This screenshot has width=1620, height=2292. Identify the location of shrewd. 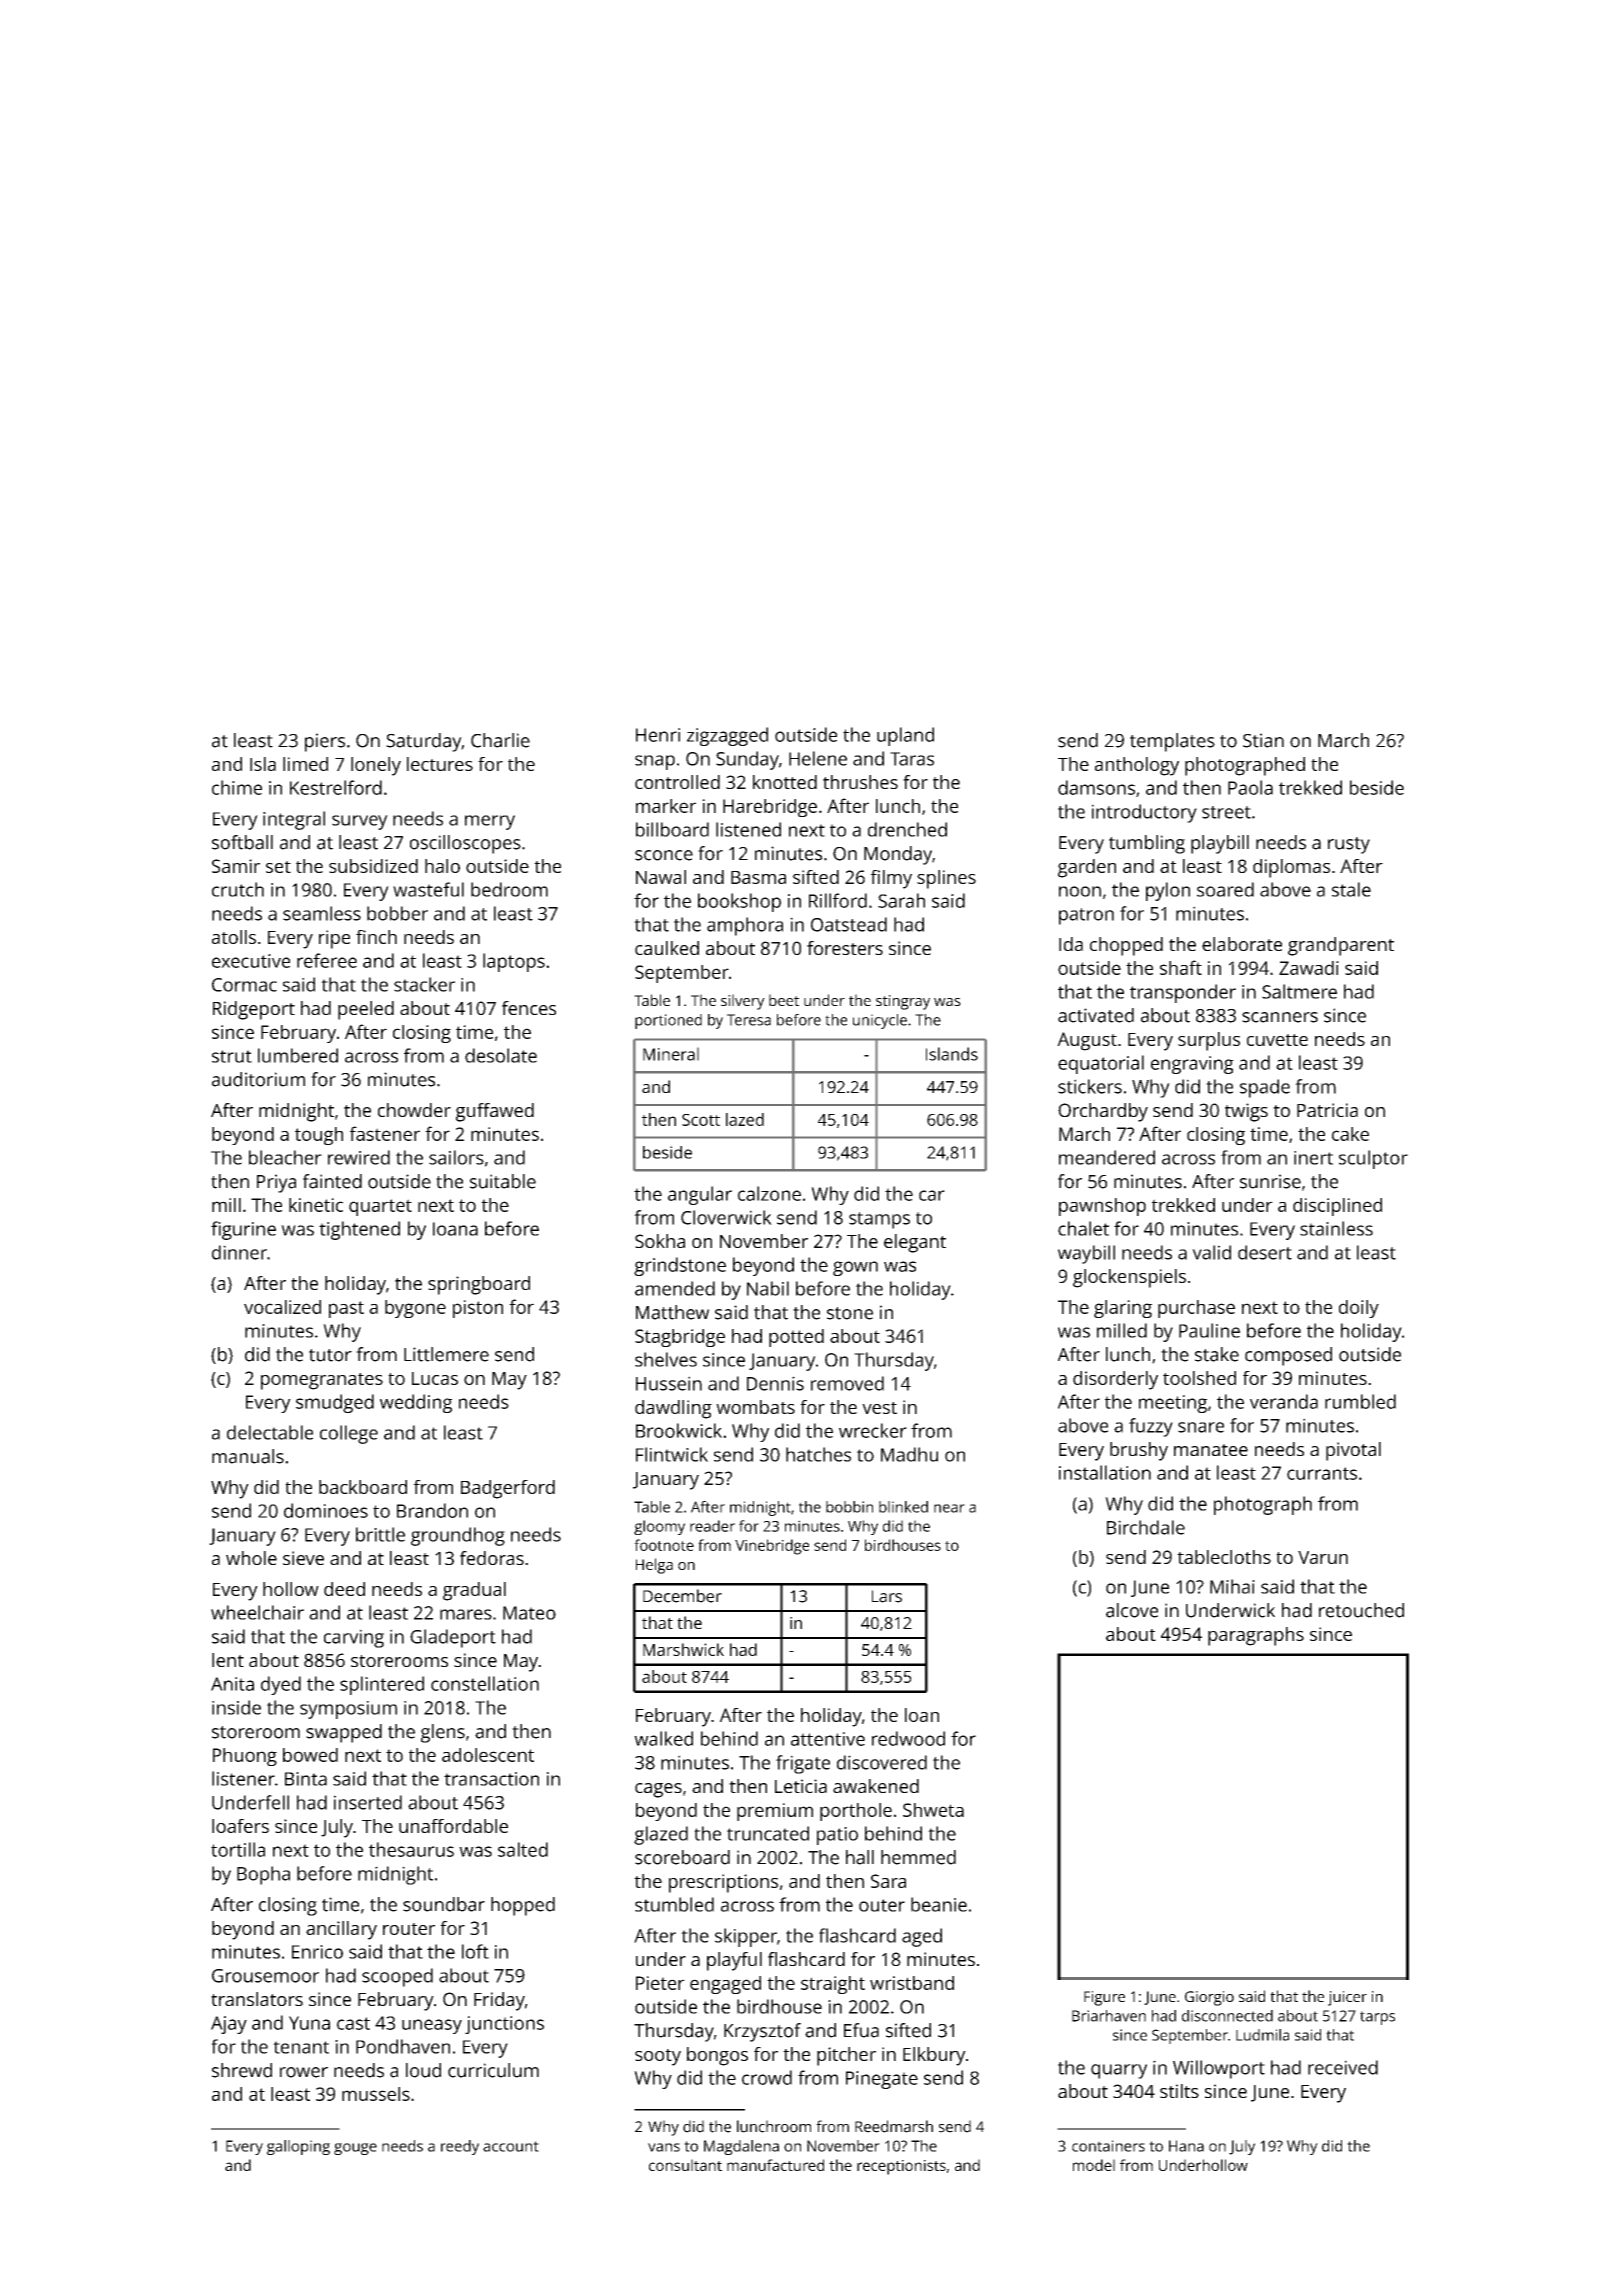
(242, 2070).
